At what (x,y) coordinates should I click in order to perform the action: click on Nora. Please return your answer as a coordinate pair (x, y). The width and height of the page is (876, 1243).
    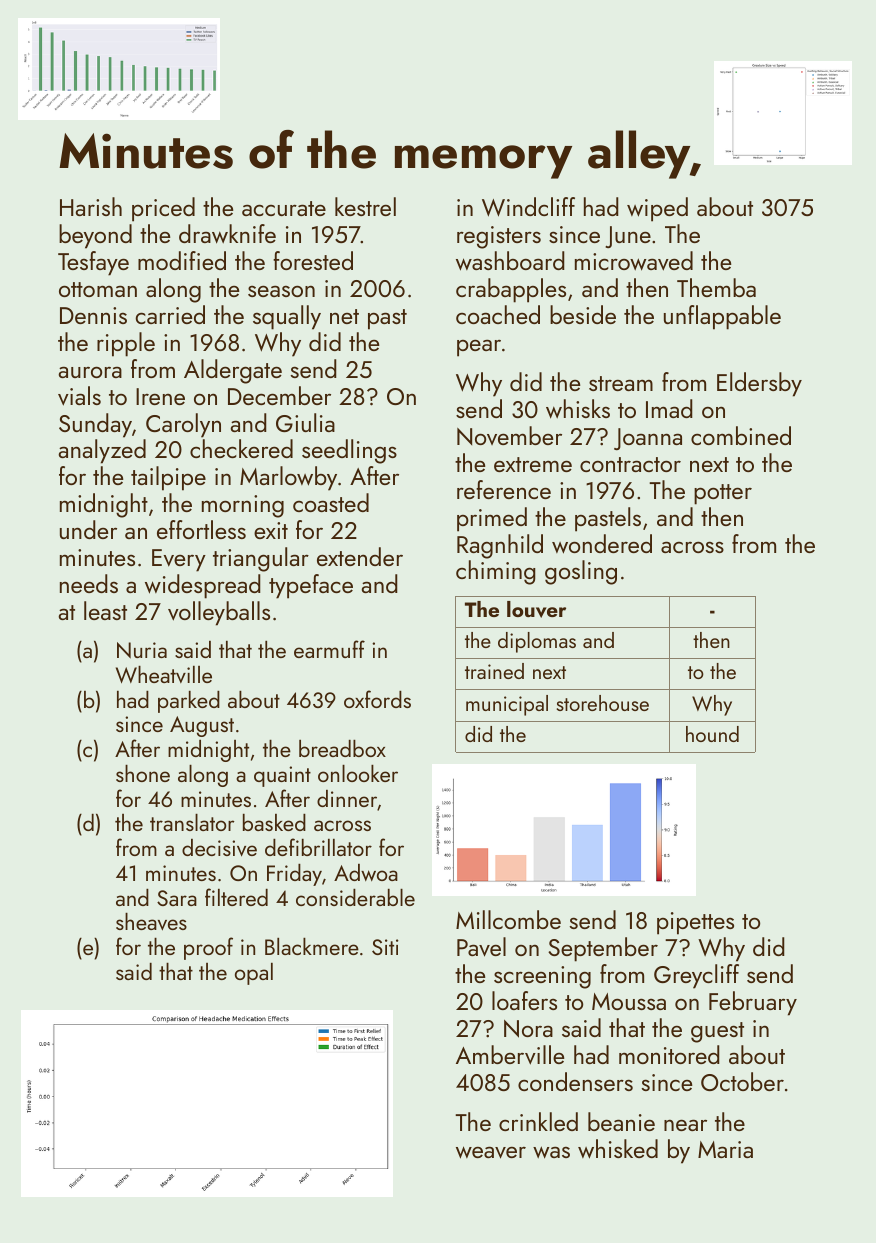
    Looking at the image, I should click on (528, 1029).
